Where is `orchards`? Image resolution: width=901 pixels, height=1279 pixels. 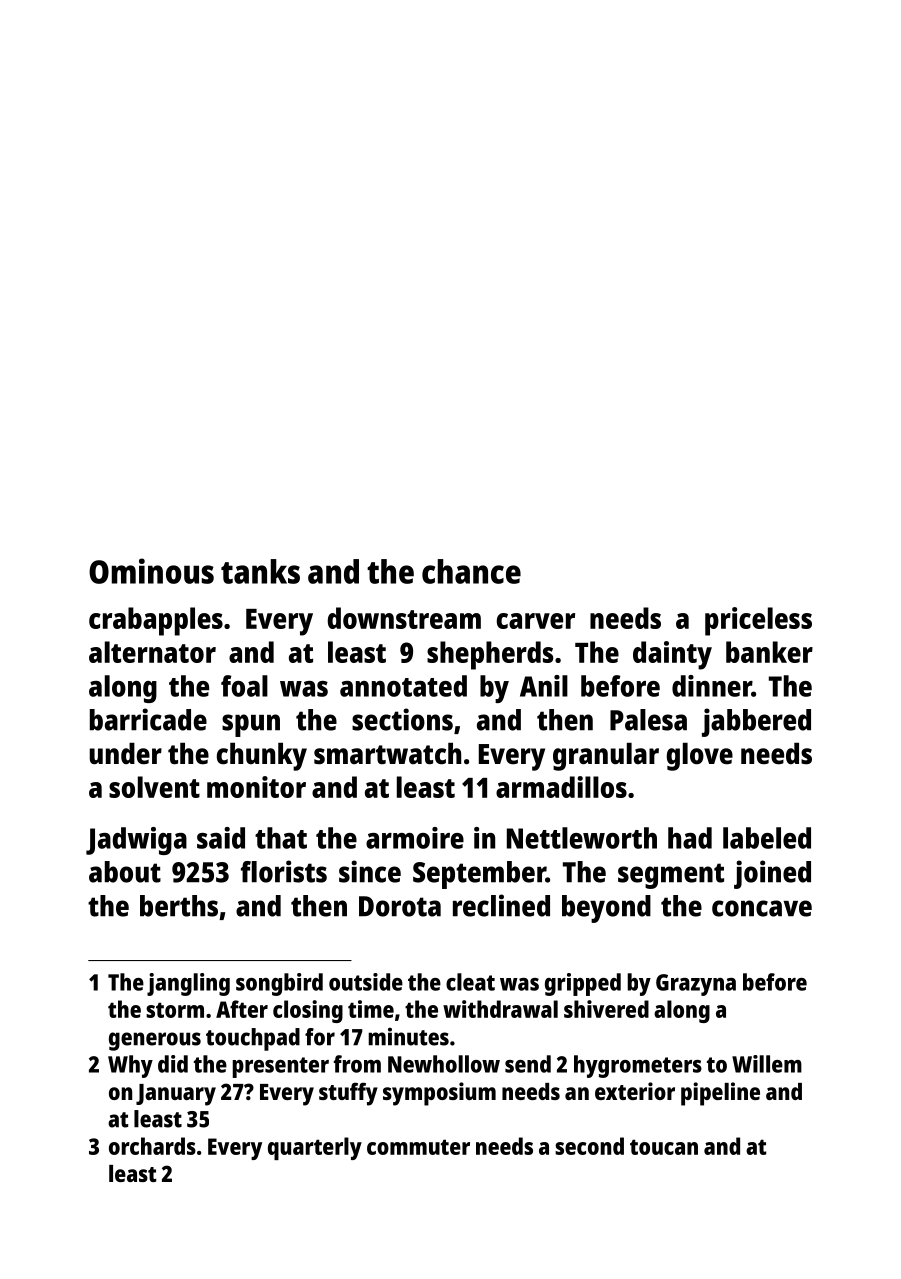
orchards is located at coordinates (152, 1146).
